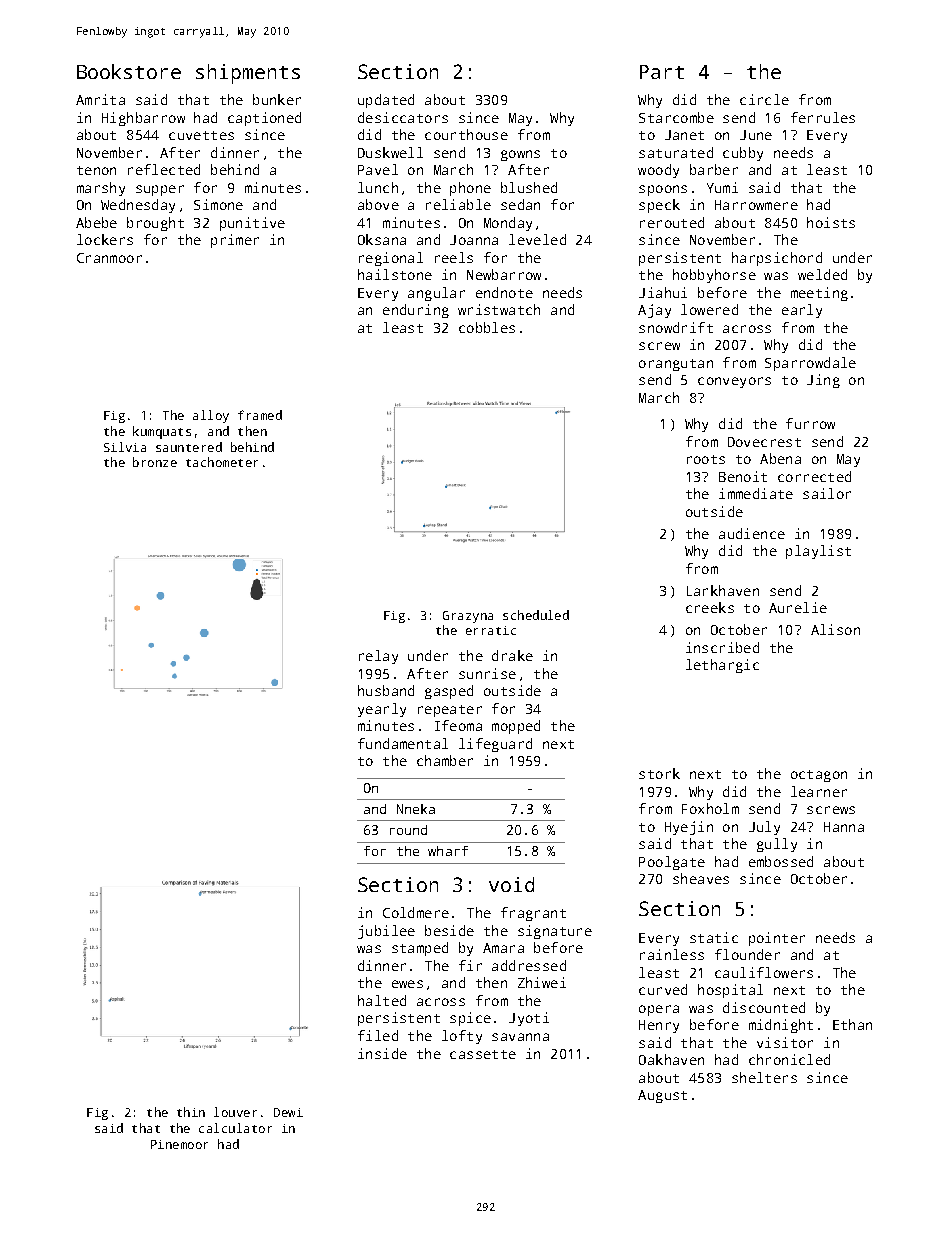  What do you see at coordinates (179, 1144) in the page?
I see `Pinemoor` at bounding box center [179, 1144].
